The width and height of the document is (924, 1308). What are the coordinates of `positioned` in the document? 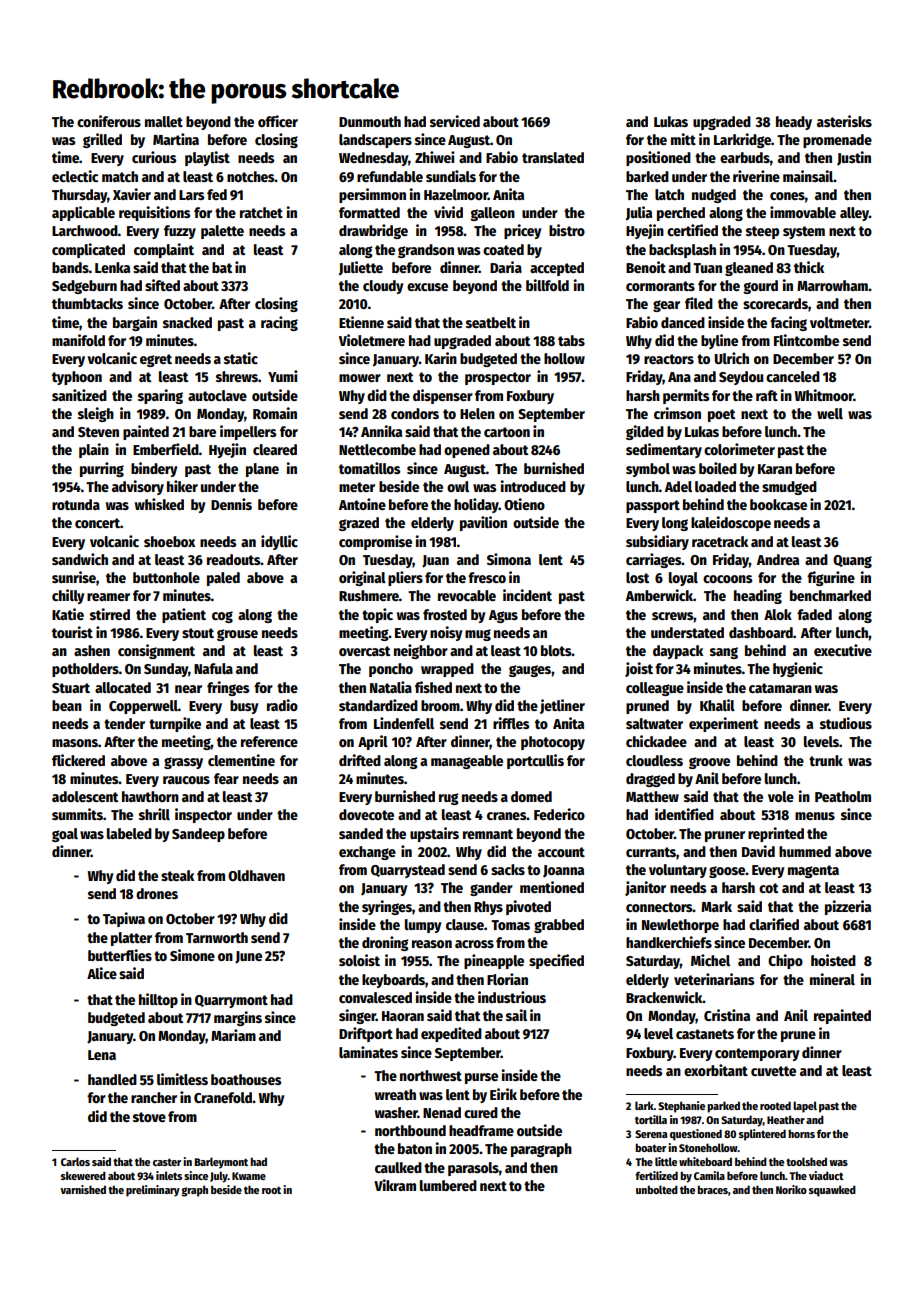 It's located at (658, 158).
